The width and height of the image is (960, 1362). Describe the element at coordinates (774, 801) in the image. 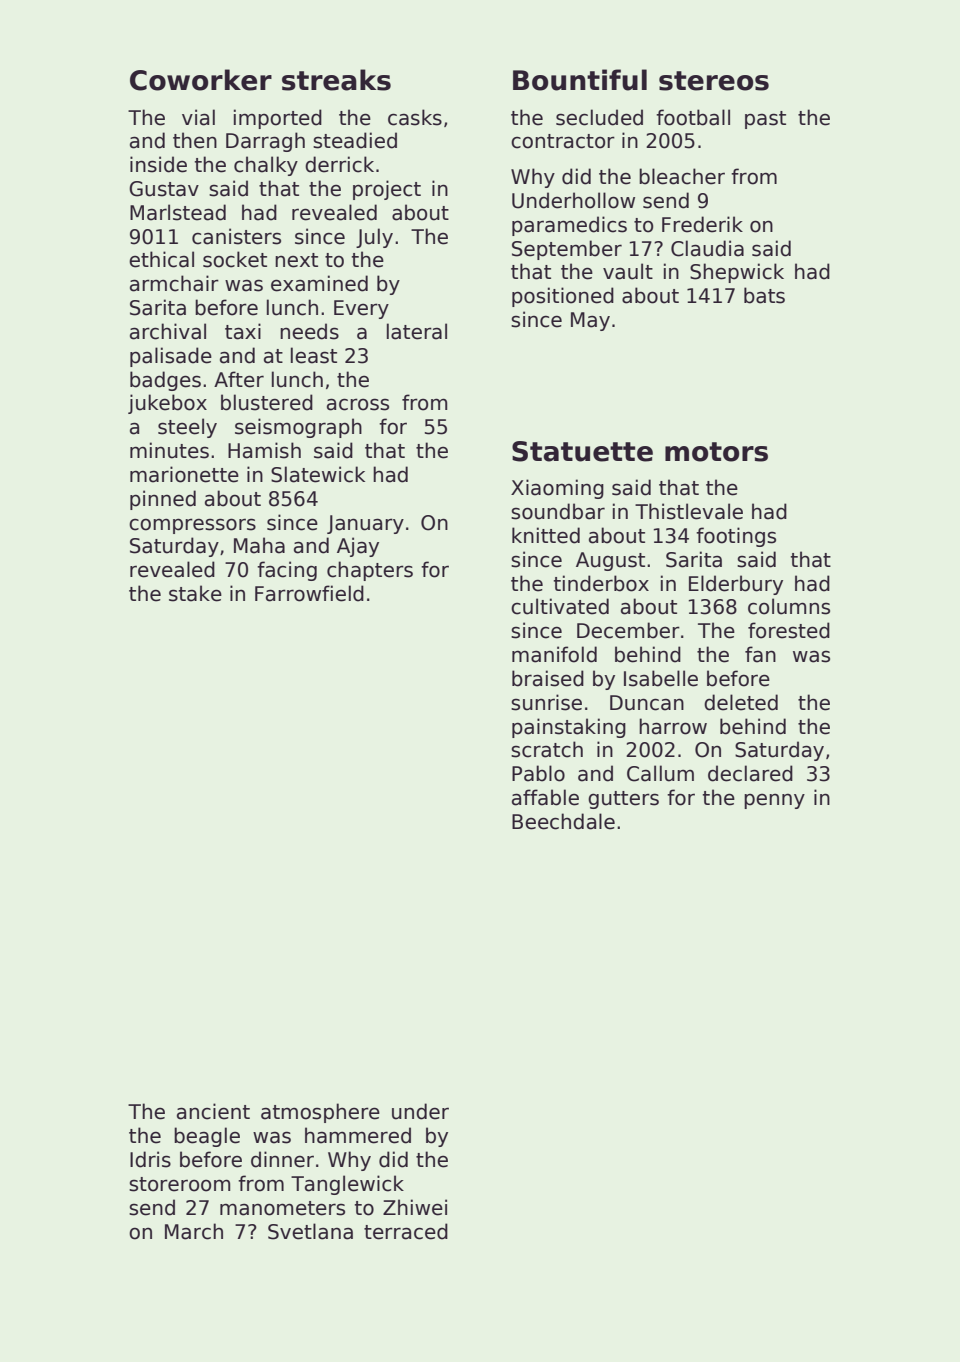

I see `penny` at that location.
